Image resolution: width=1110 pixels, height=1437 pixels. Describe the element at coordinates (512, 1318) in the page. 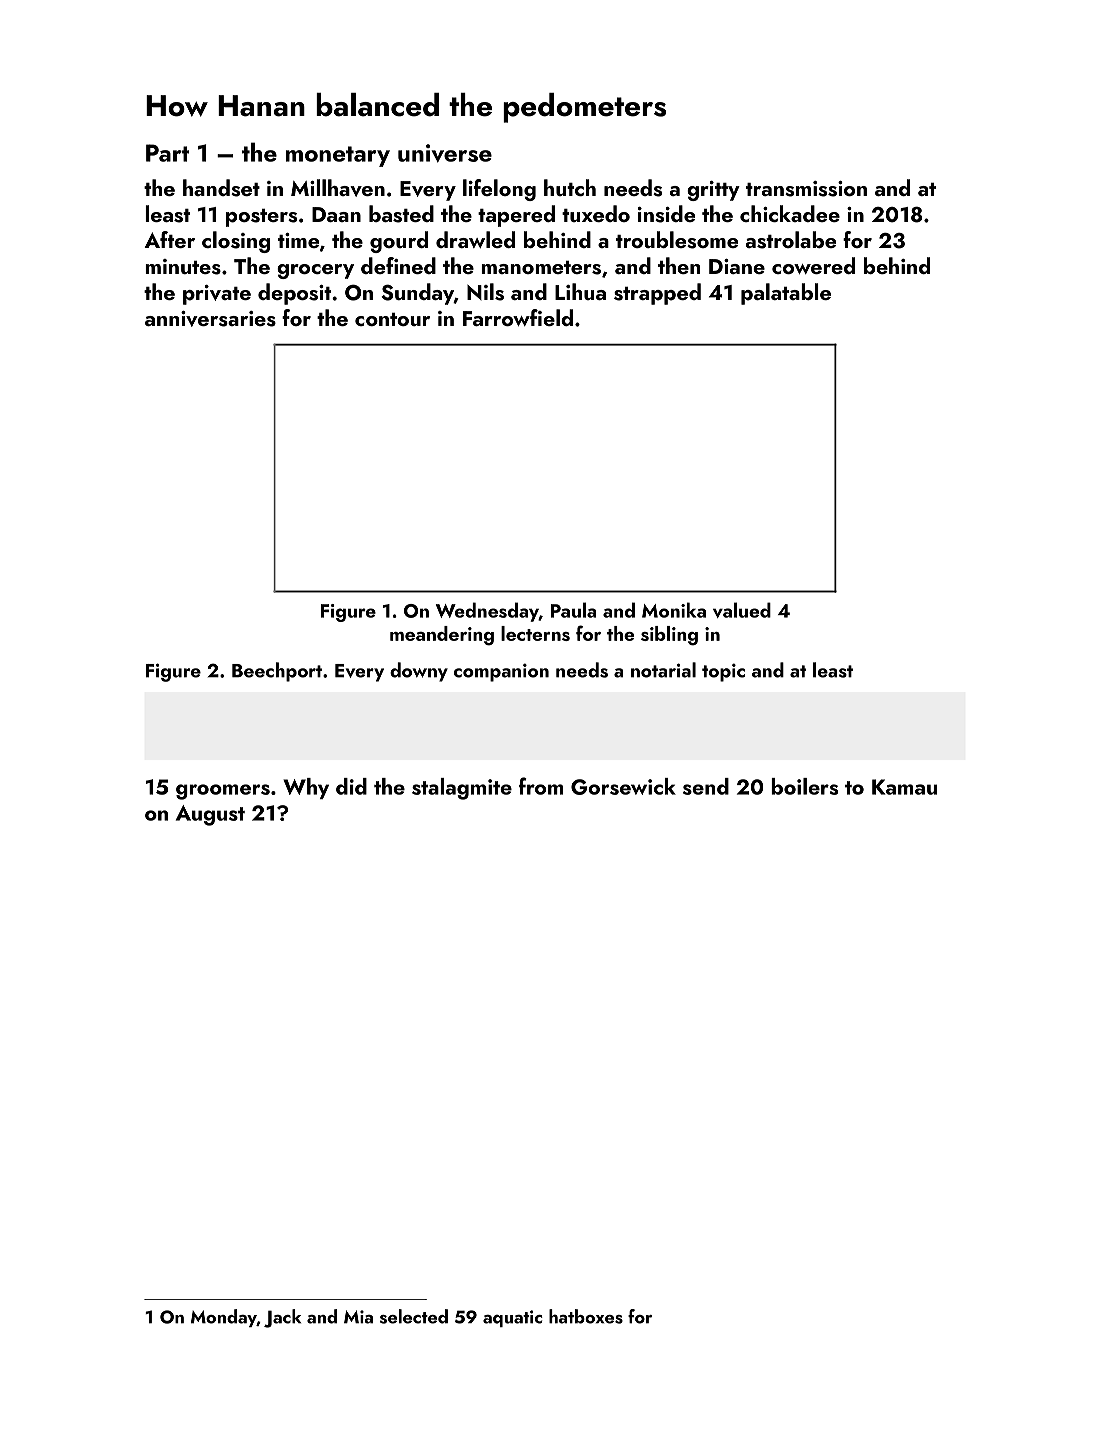

I see `aquatic` at that location.
